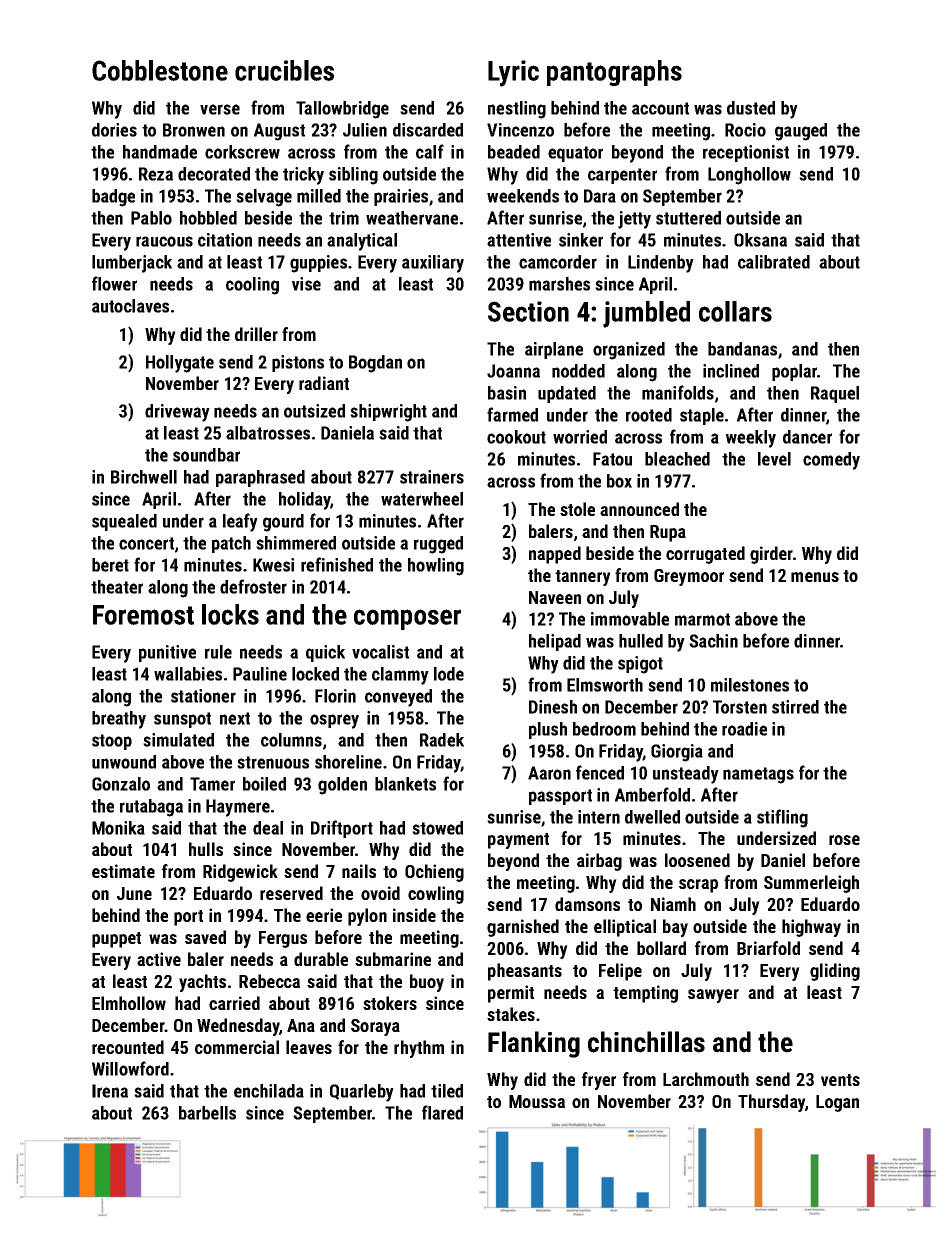  Describe the element at coordinates (548, 730) in the screenshot. I see `plush` at that location.
